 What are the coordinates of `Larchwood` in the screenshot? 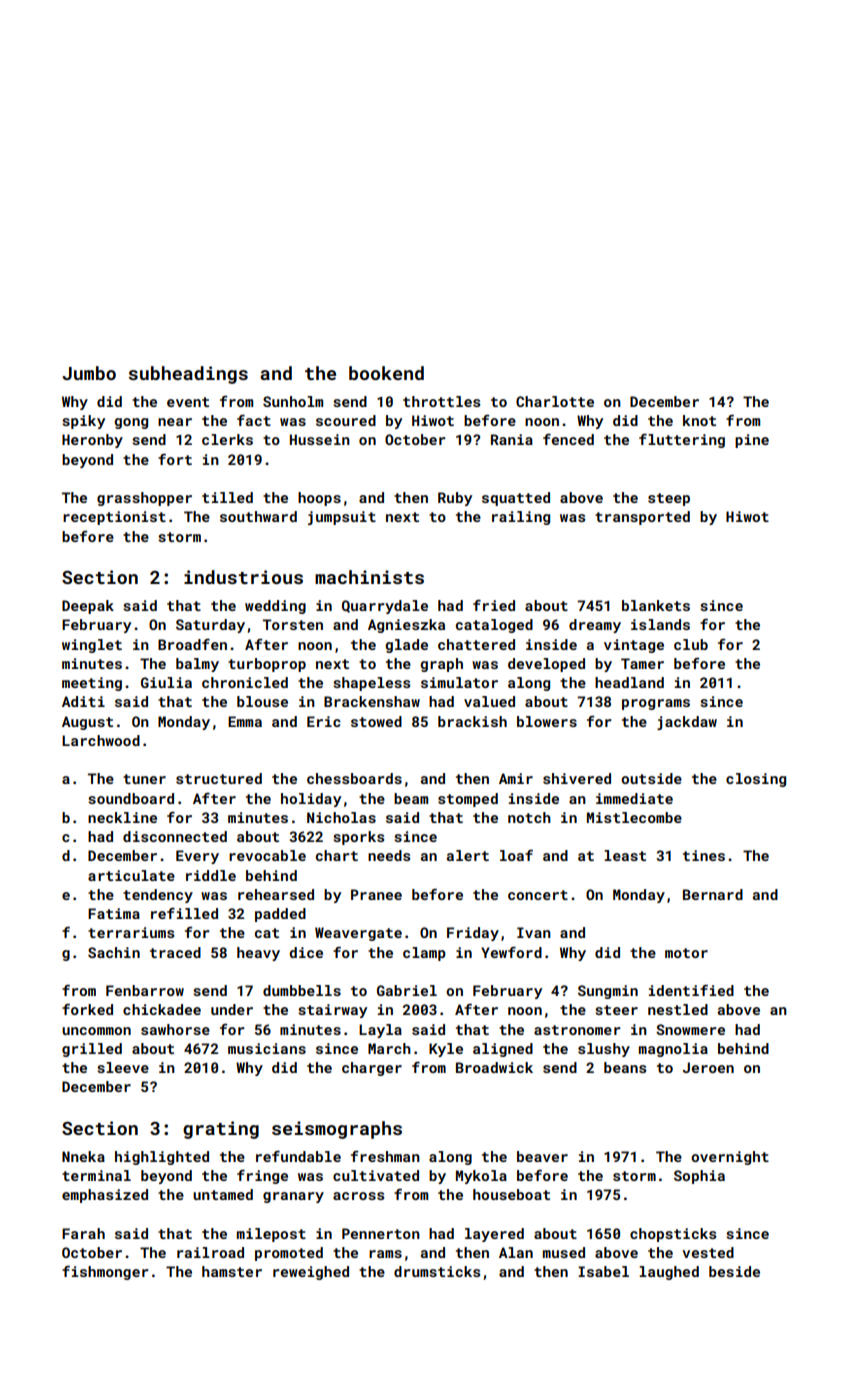 It's located at (101, 740).
